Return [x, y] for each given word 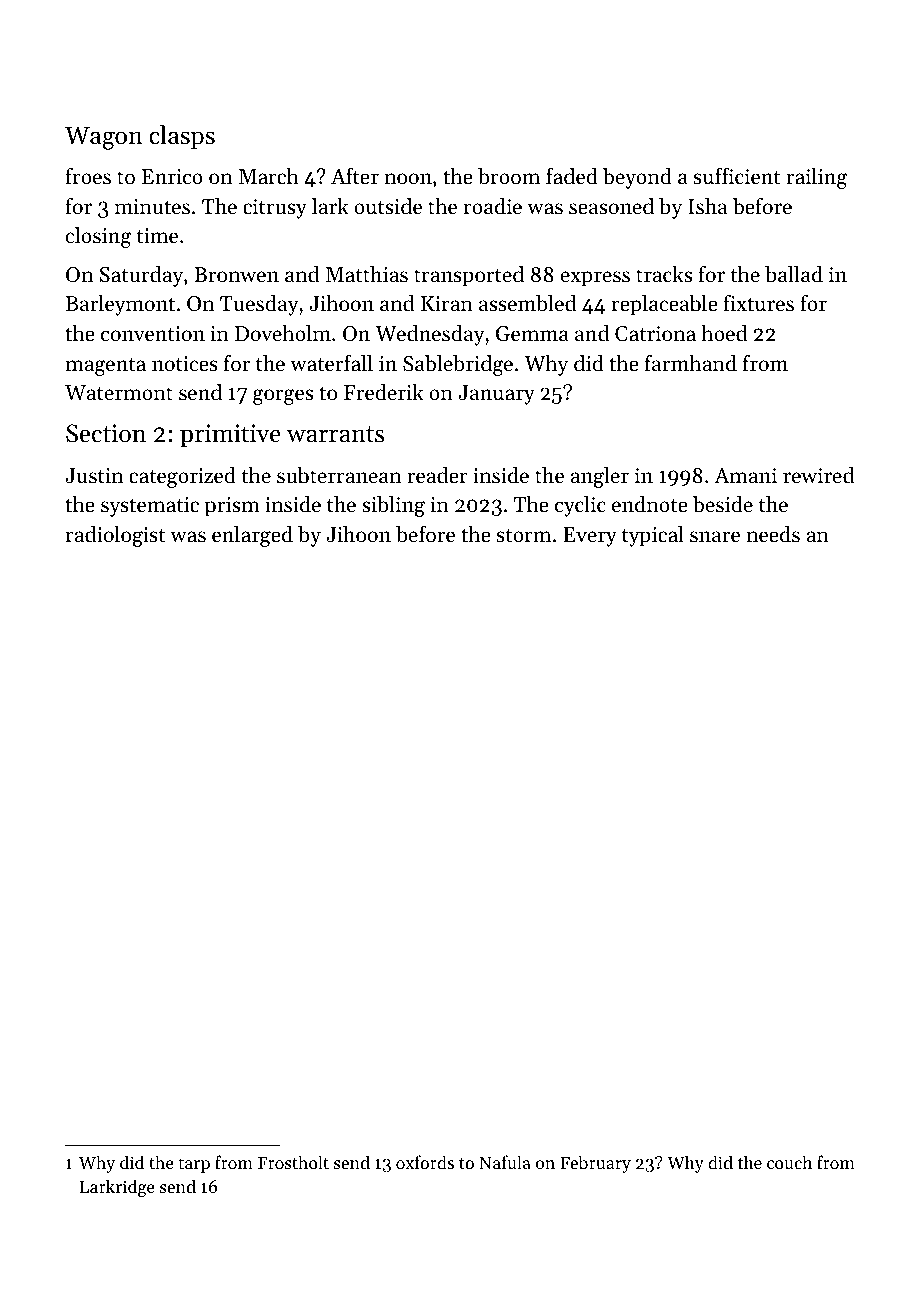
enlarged [252, 536]
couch [789, 1162]
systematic [150, 507]
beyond [637, 178]
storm [524, 535]
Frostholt [293, 1162]
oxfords [425, 1162]
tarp [194, 1165]
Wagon [104, 138]
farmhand [691, 363]
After [355, 176]
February [595, 1164]
